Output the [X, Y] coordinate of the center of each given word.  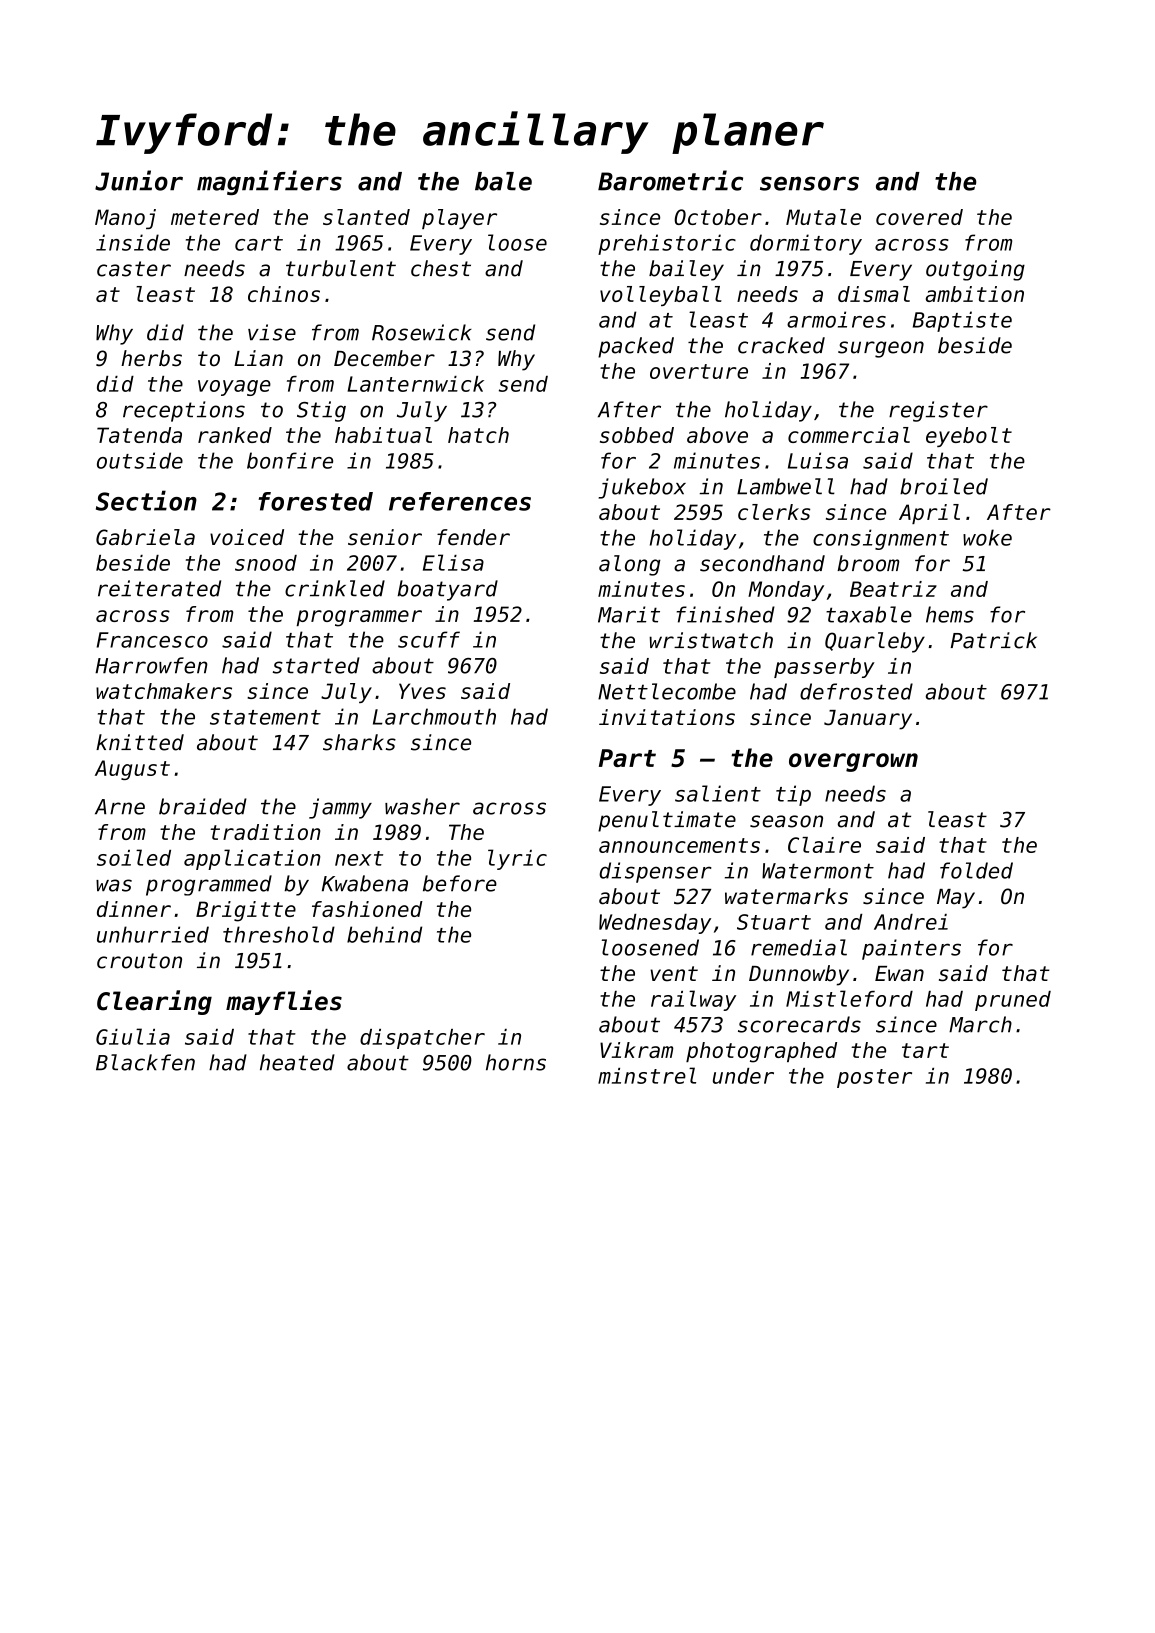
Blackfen [145, 1062]
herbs [151, 358]
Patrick [994, 640]
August [132, 770]
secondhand [762, 563]
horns [516, 1062]
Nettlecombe [667, 691]
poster [874, 1078]
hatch [478, 435]
